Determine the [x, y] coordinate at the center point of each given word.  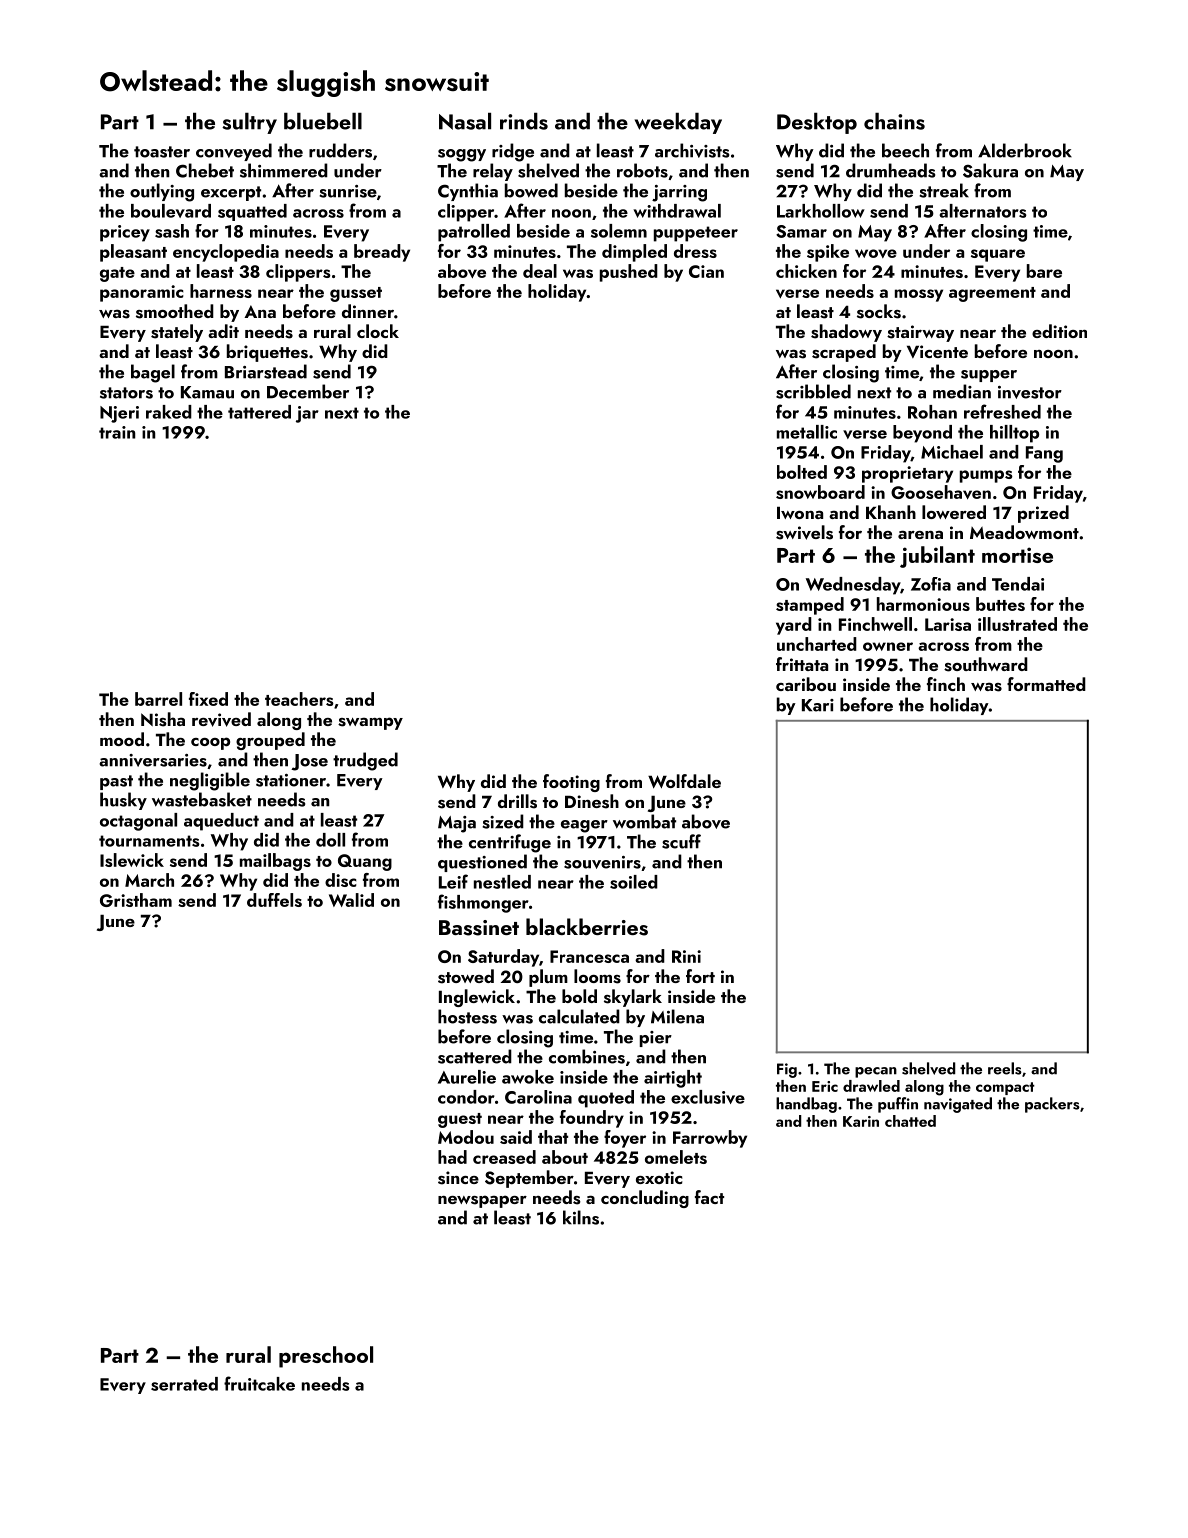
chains [894, 121]
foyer [625, 1139]
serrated [184, 1384]
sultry [249, 123]
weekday [678, 123]
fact [709, 1197]
